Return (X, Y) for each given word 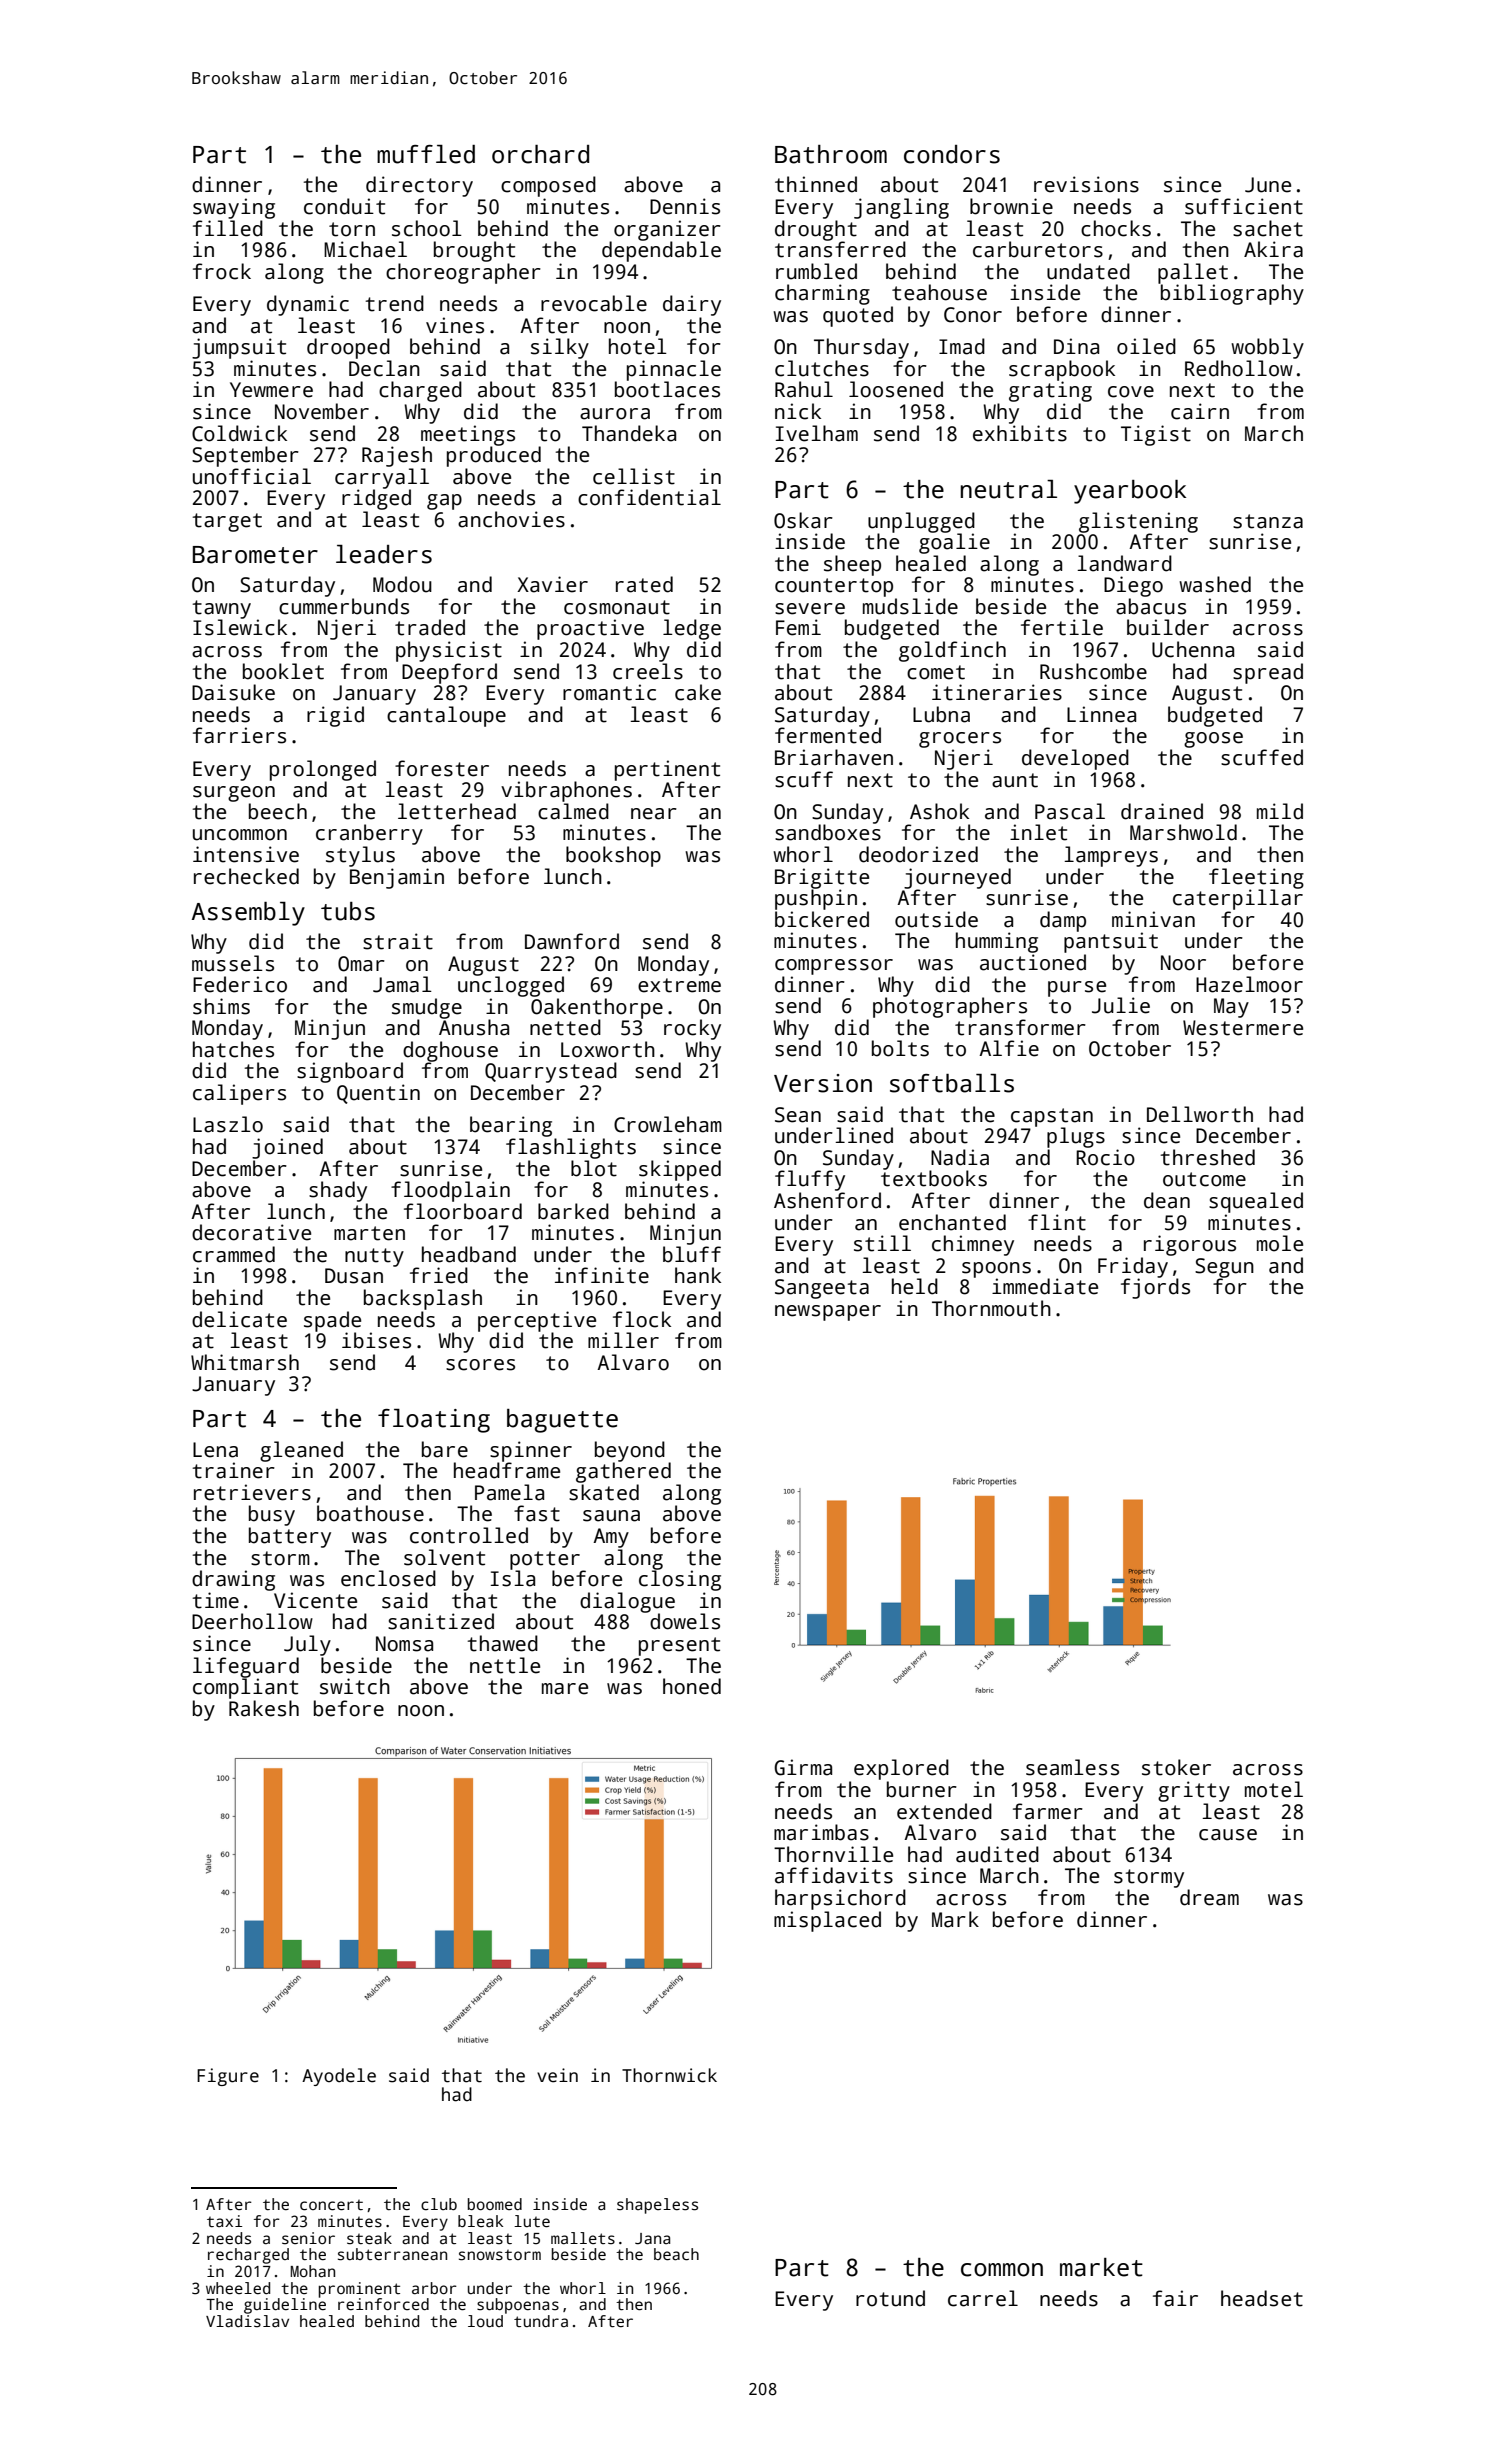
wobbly (1267, 348)
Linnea (1101, 714)
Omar (361, 964)
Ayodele (339, 2077)
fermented (828, 735)
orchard (540, 154)
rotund (890, 2298)
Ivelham (817, 433)
